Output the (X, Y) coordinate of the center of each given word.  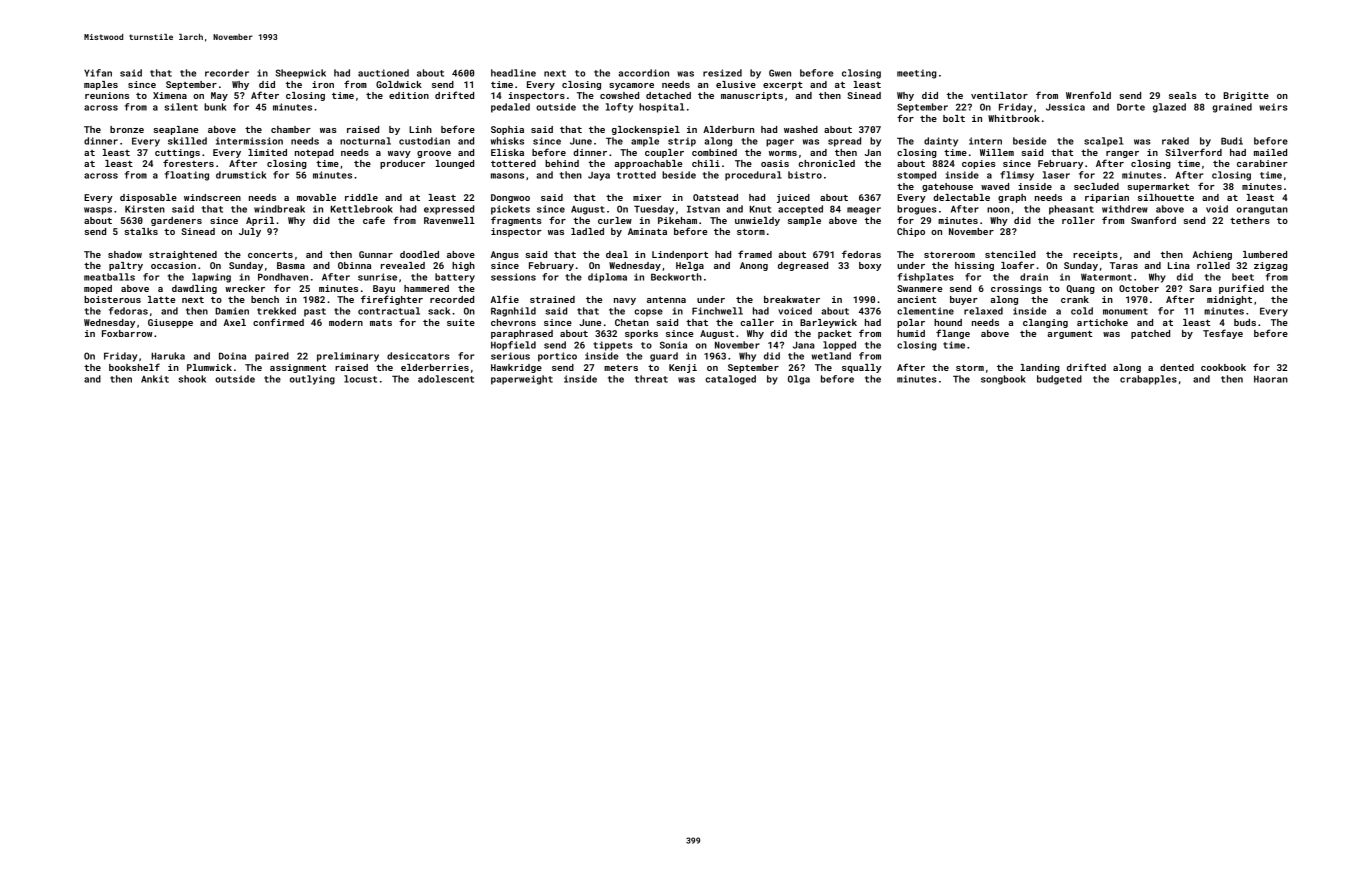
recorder (227, 73)
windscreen (212, 197)
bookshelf (134, 367)
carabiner (1262, 163)
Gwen (780, 73)
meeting (917, 74)
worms (783, 153)
